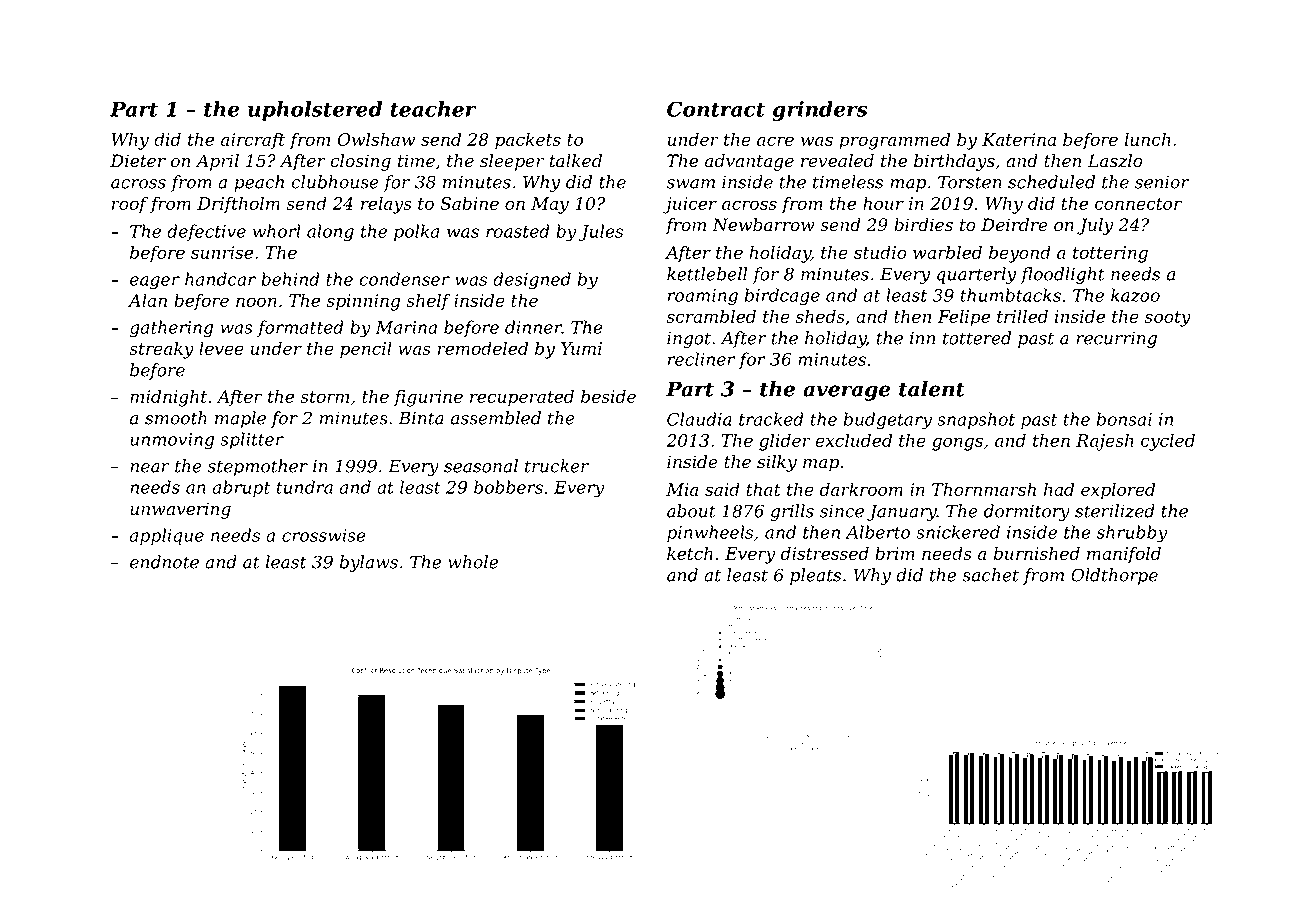 The height and width of the image is (924, 1308). I want to click on stepmother, so click(258, 467).
